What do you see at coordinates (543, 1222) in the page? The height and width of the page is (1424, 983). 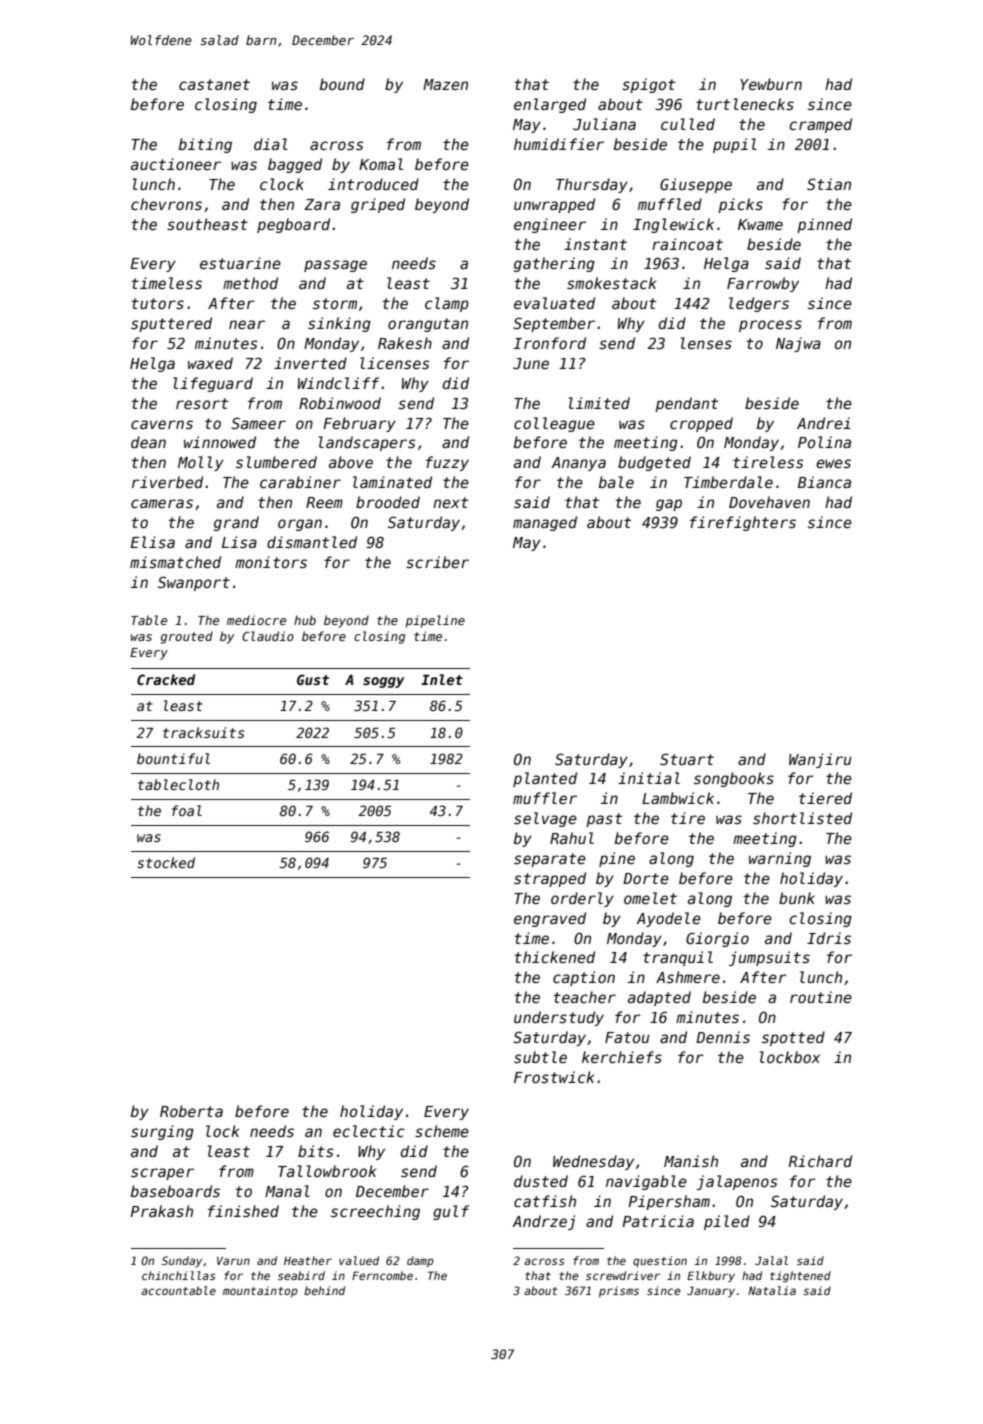 I see `Andrzej` at bounding box center [543, 1222].
